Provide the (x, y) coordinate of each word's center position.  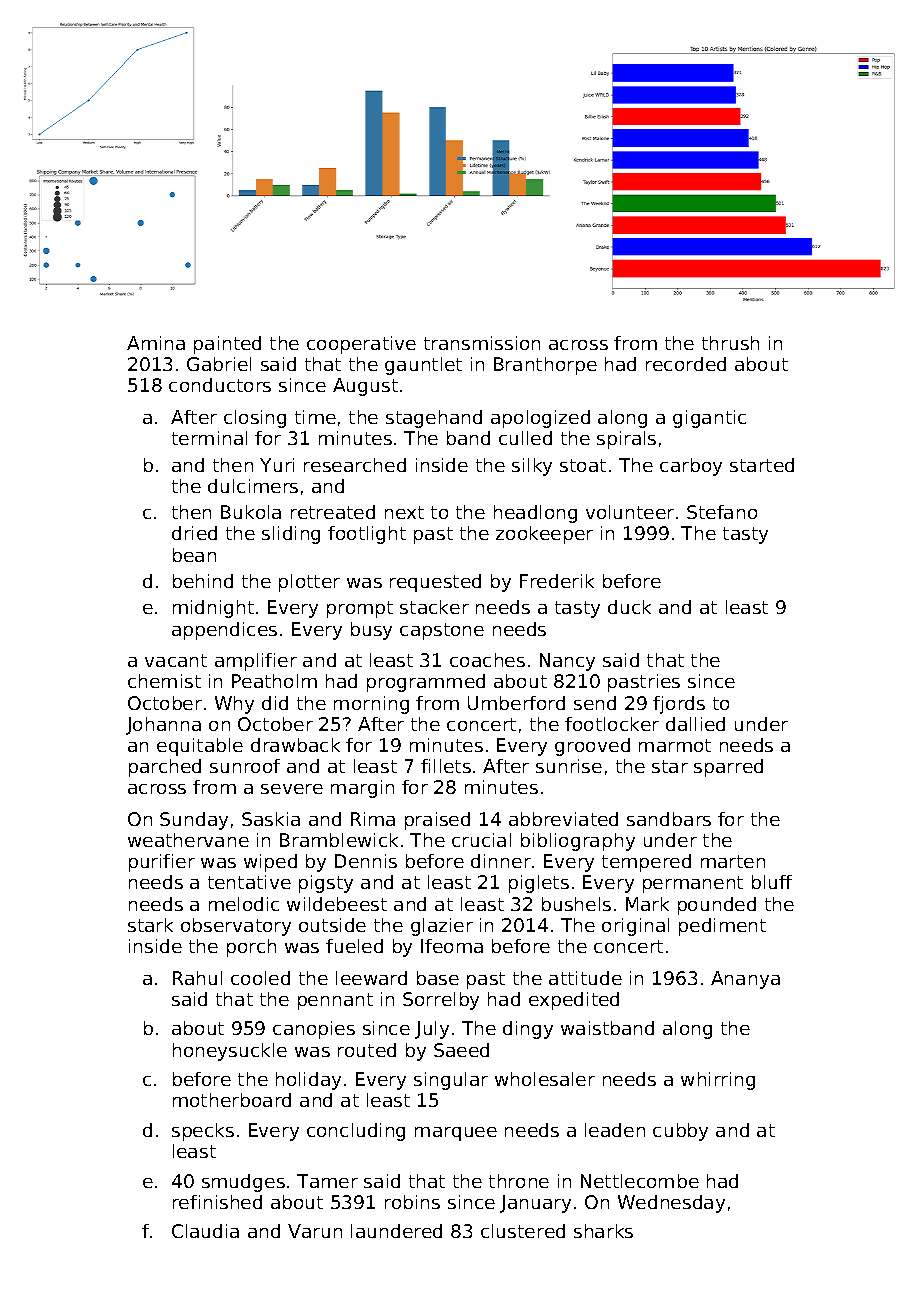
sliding (291, 535)
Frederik (557, 581)
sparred (728, 768)
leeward (371, 978)
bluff (772, 882)
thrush (730, 343)
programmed (426, 683)
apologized (540, 419)
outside (332, 925)
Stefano (722, 512)
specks (203, 1132)
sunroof (245, 766)
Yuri (277, 465)
